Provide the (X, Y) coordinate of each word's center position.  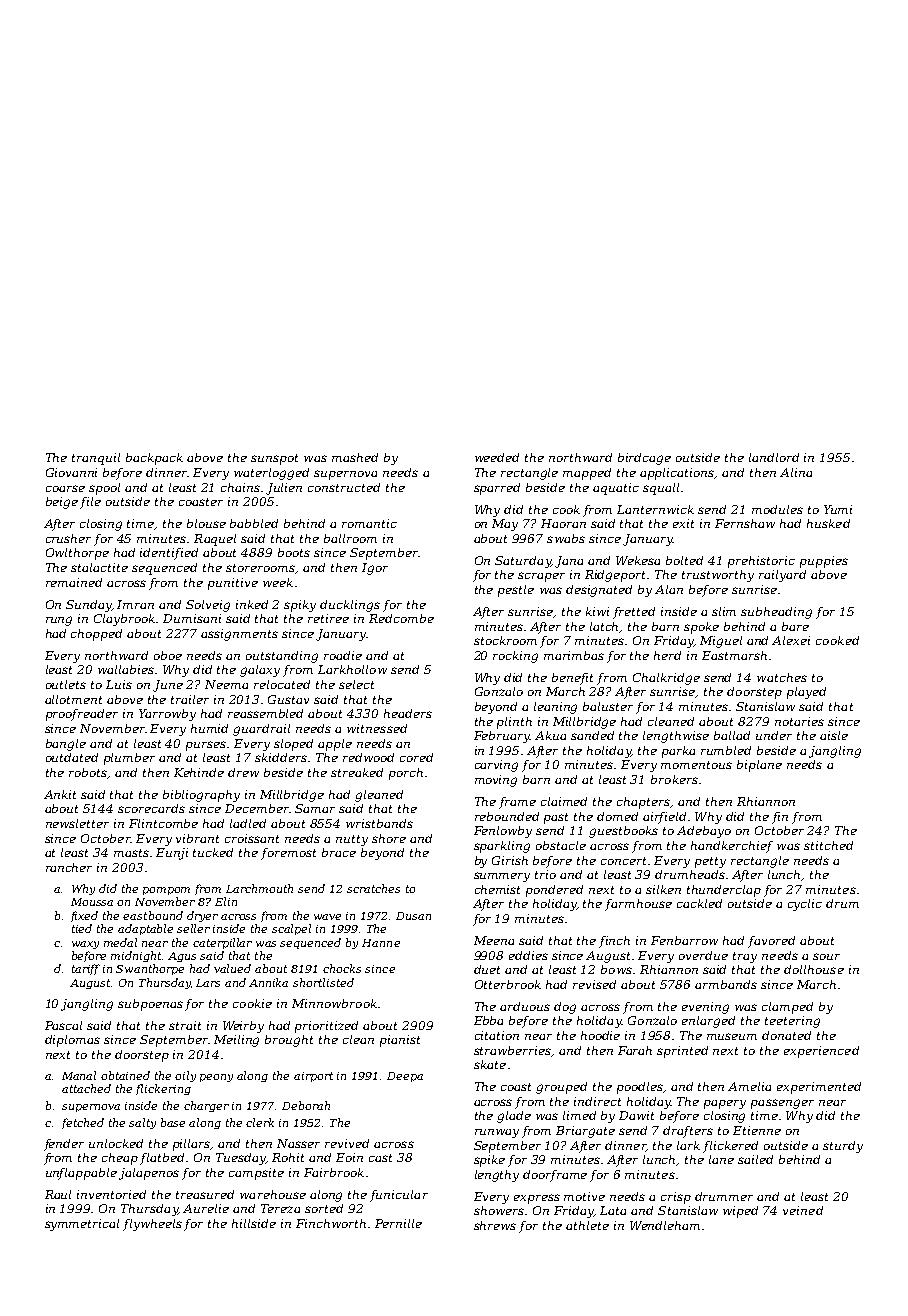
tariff (86, 969)
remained (74, 582)
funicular (399, 1196)
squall (661, 489)
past (556, 818)
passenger (782, 1104)
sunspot (274, 459)
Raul (58, 1194)
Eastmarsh (734, 655)
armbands (726, 984)
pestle (516, 591)
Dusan (413, 916)
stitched (828, 845)
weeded (497, 457)
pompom (166, 891)
